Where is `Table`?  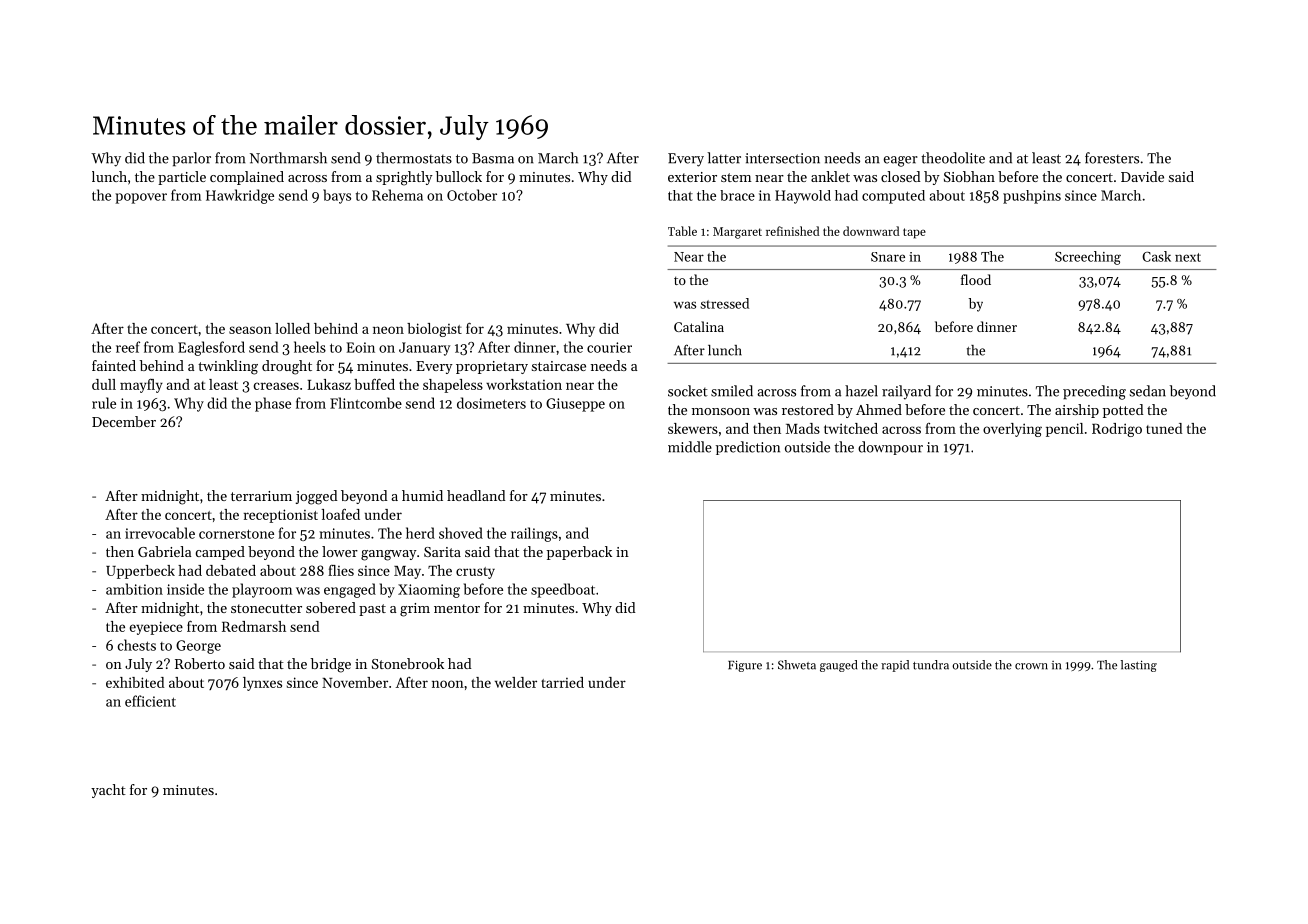
Table is located at coordinates (682, 231).
